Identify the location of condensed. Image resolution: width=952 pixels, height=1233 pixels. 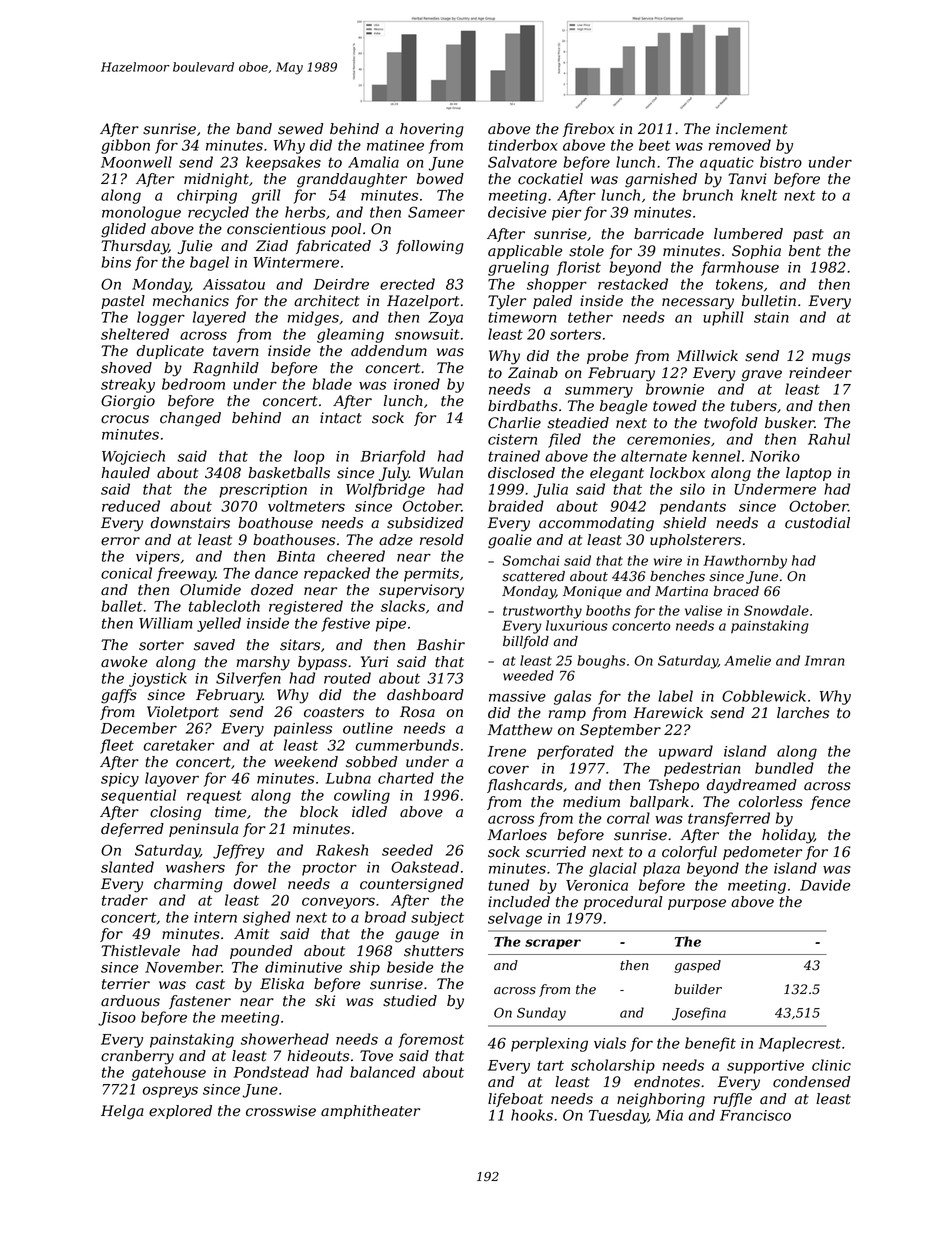
(811, 1082).
